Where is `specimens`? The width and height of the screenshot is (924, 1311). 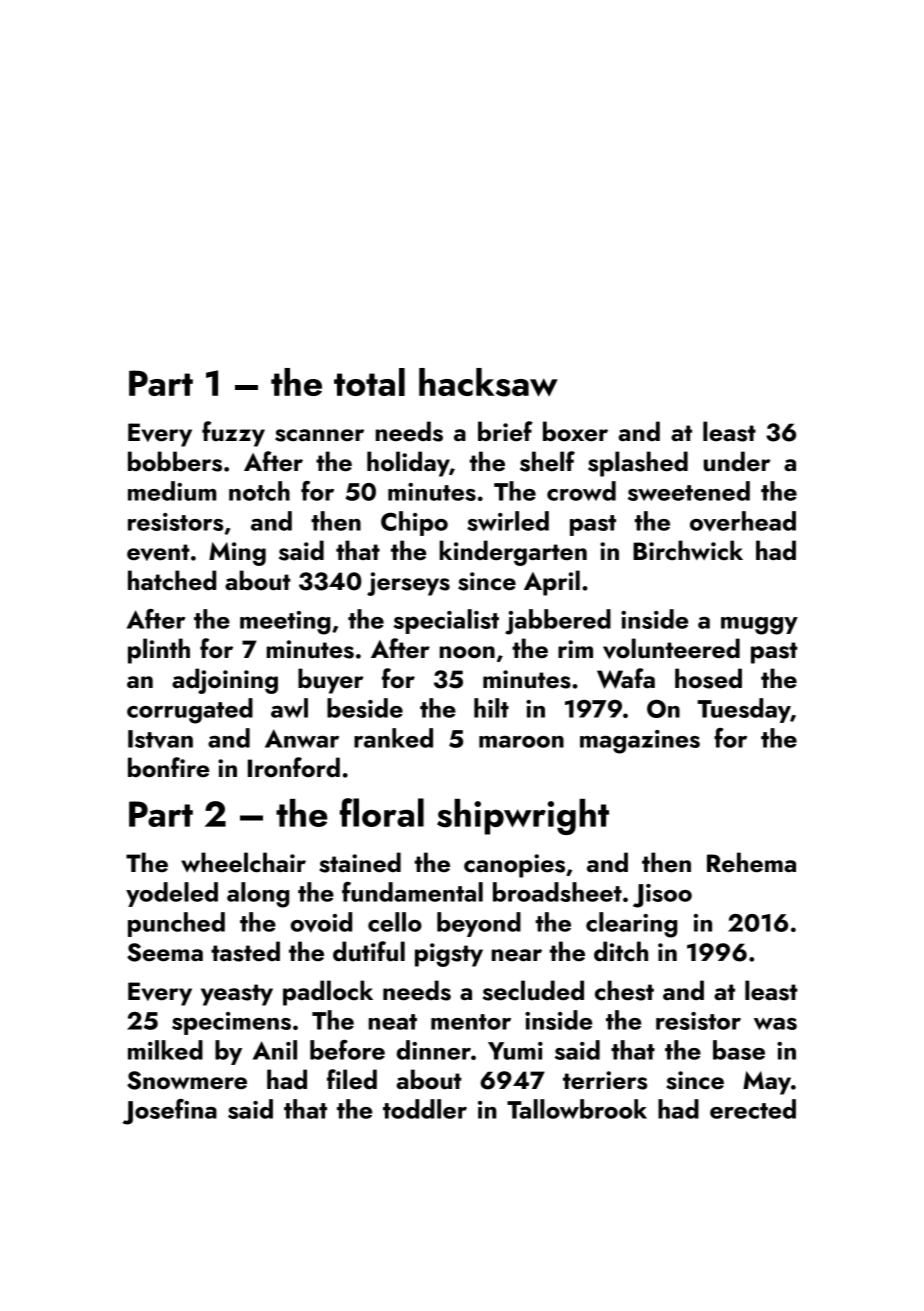
specimens is located at coordinates (231, 1023).
